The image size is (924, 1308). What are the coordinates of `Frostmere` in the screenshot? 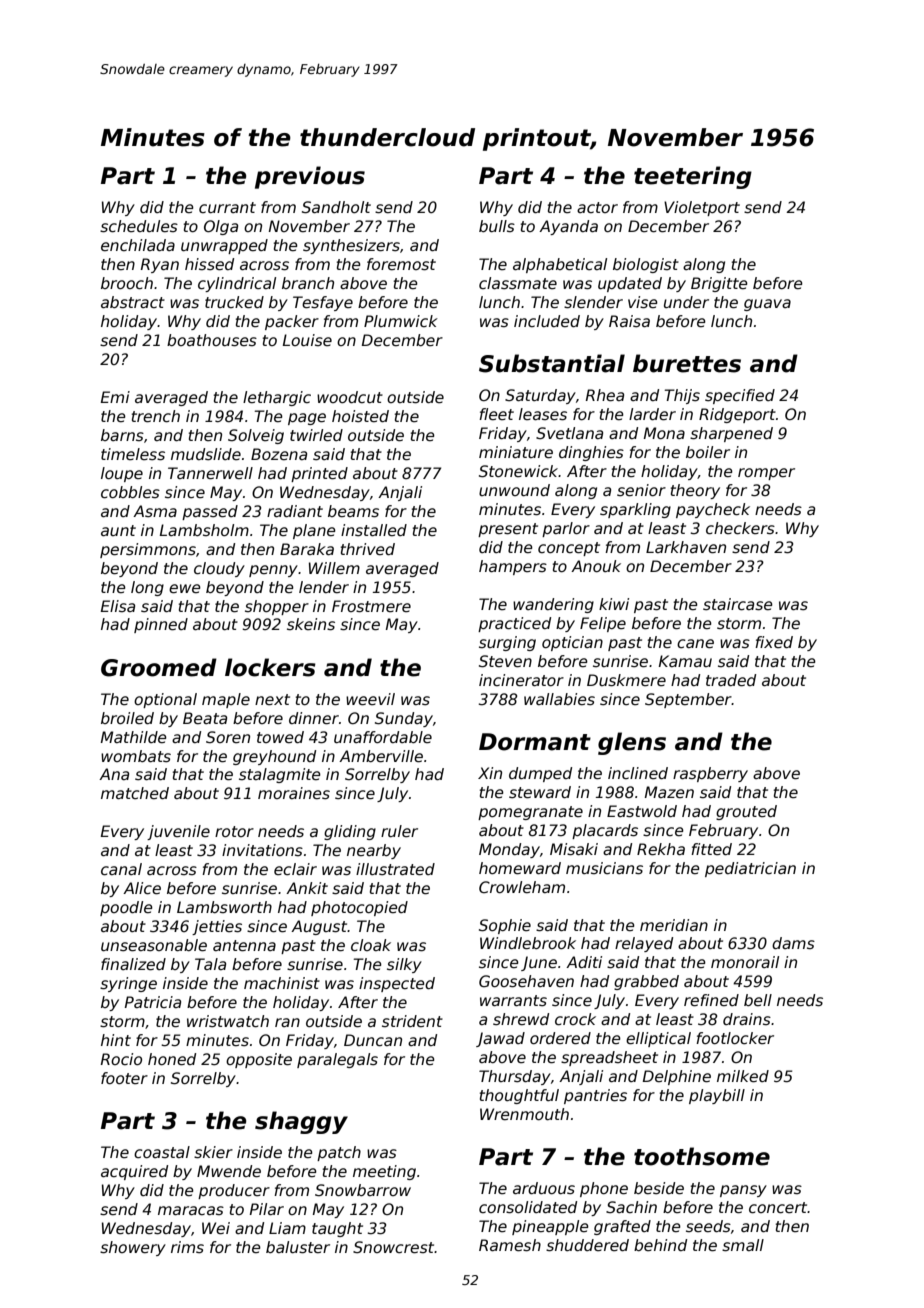 It's located at (371, 606).
